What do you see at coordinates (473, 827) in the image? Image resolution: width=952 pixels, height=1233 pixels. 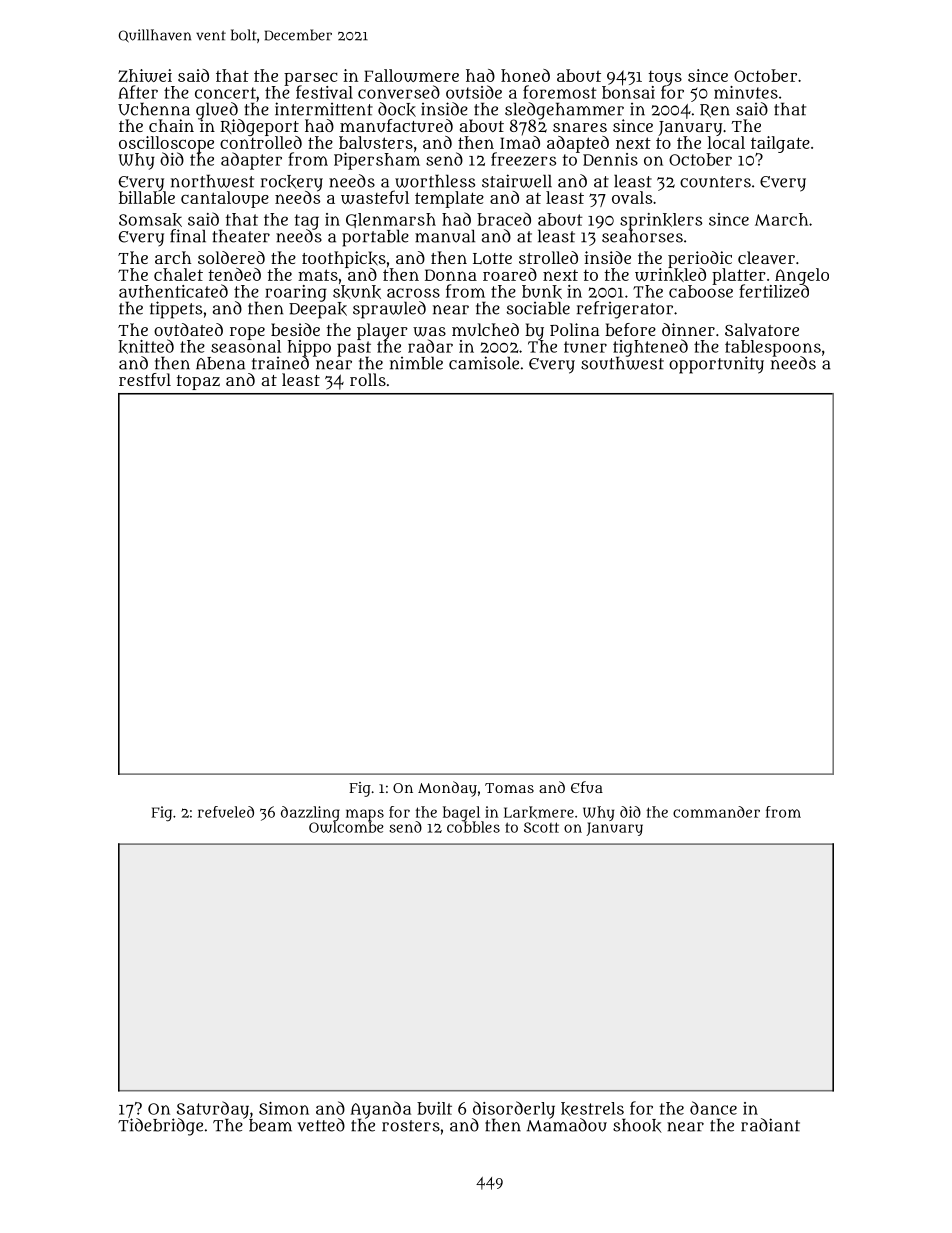 I see `cobbles` at bounding box center [473, 827].
